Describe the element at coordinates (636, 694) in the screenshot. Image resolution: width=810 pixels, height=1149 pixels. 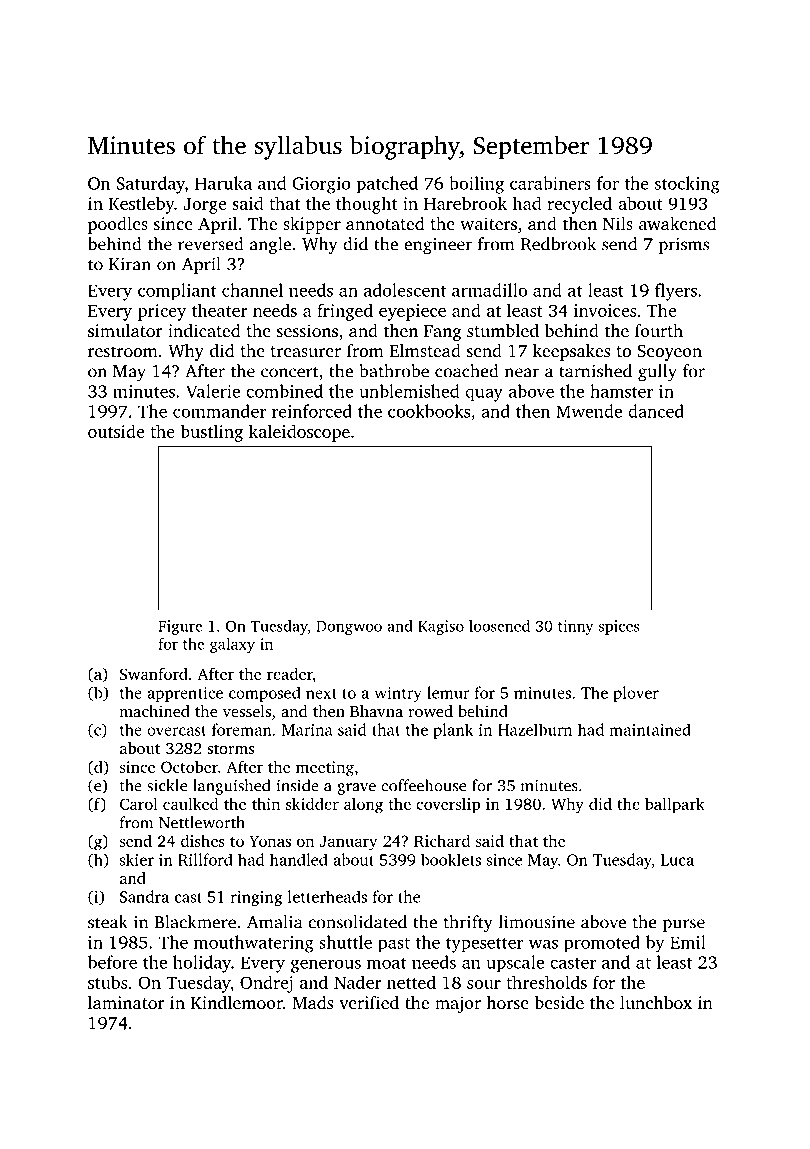
I see `plover` at that location.
